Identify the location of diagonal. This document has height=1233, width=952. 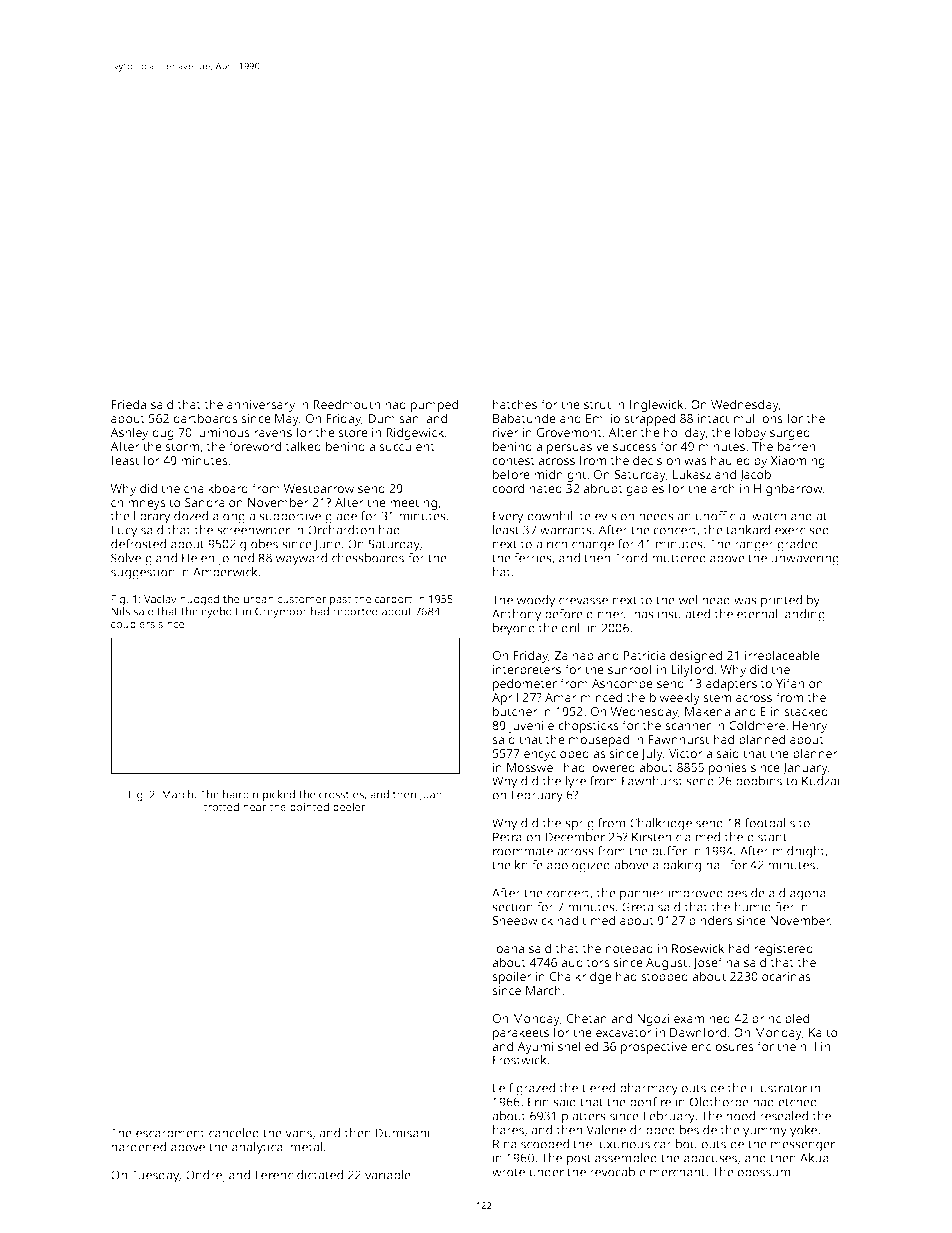
(804, 894).
